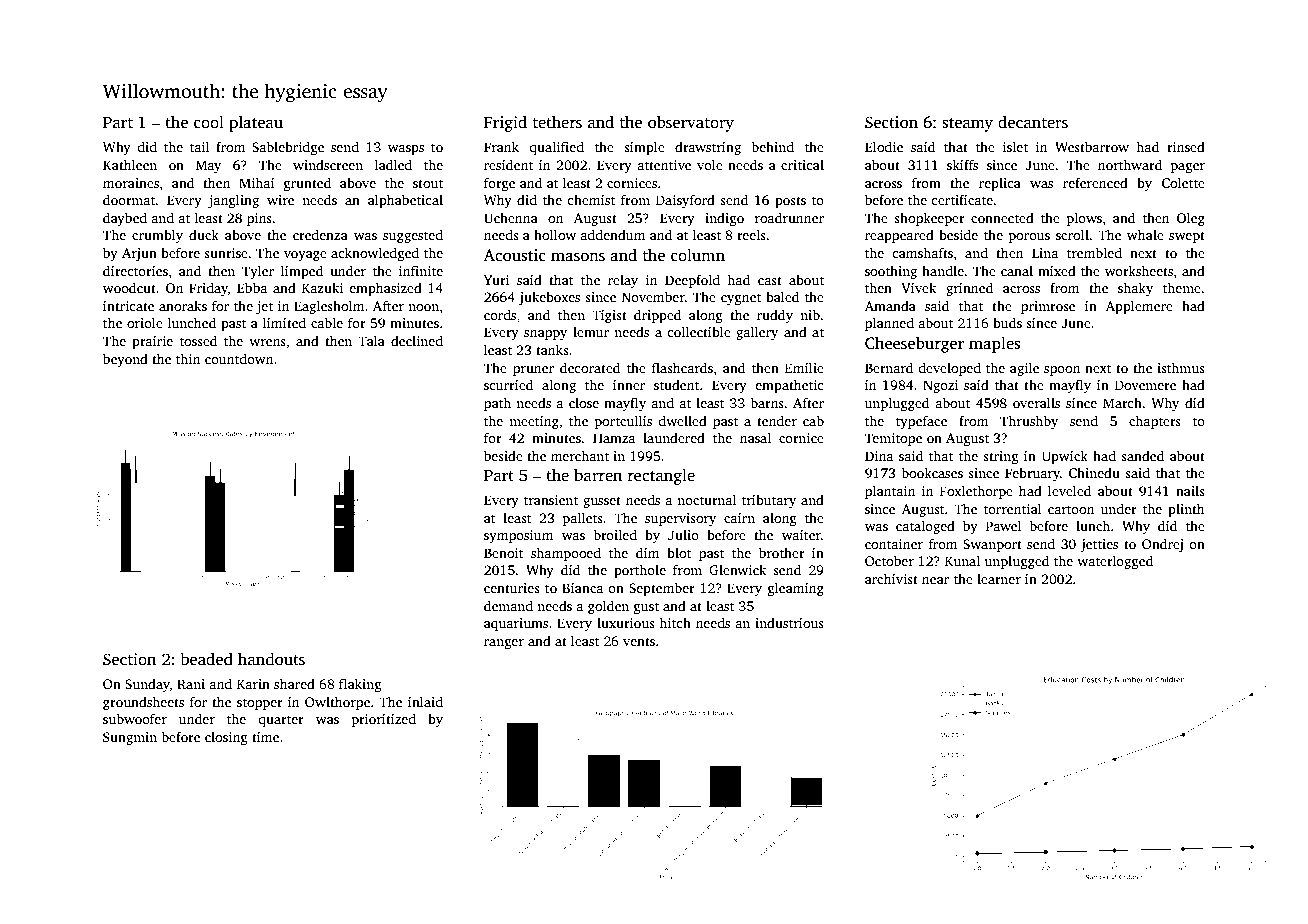 The width and height of the page is (1308, 924). What do you see at coordinates (508, 164) in the page?
I see `resident` at bounding box center [508, 164].
